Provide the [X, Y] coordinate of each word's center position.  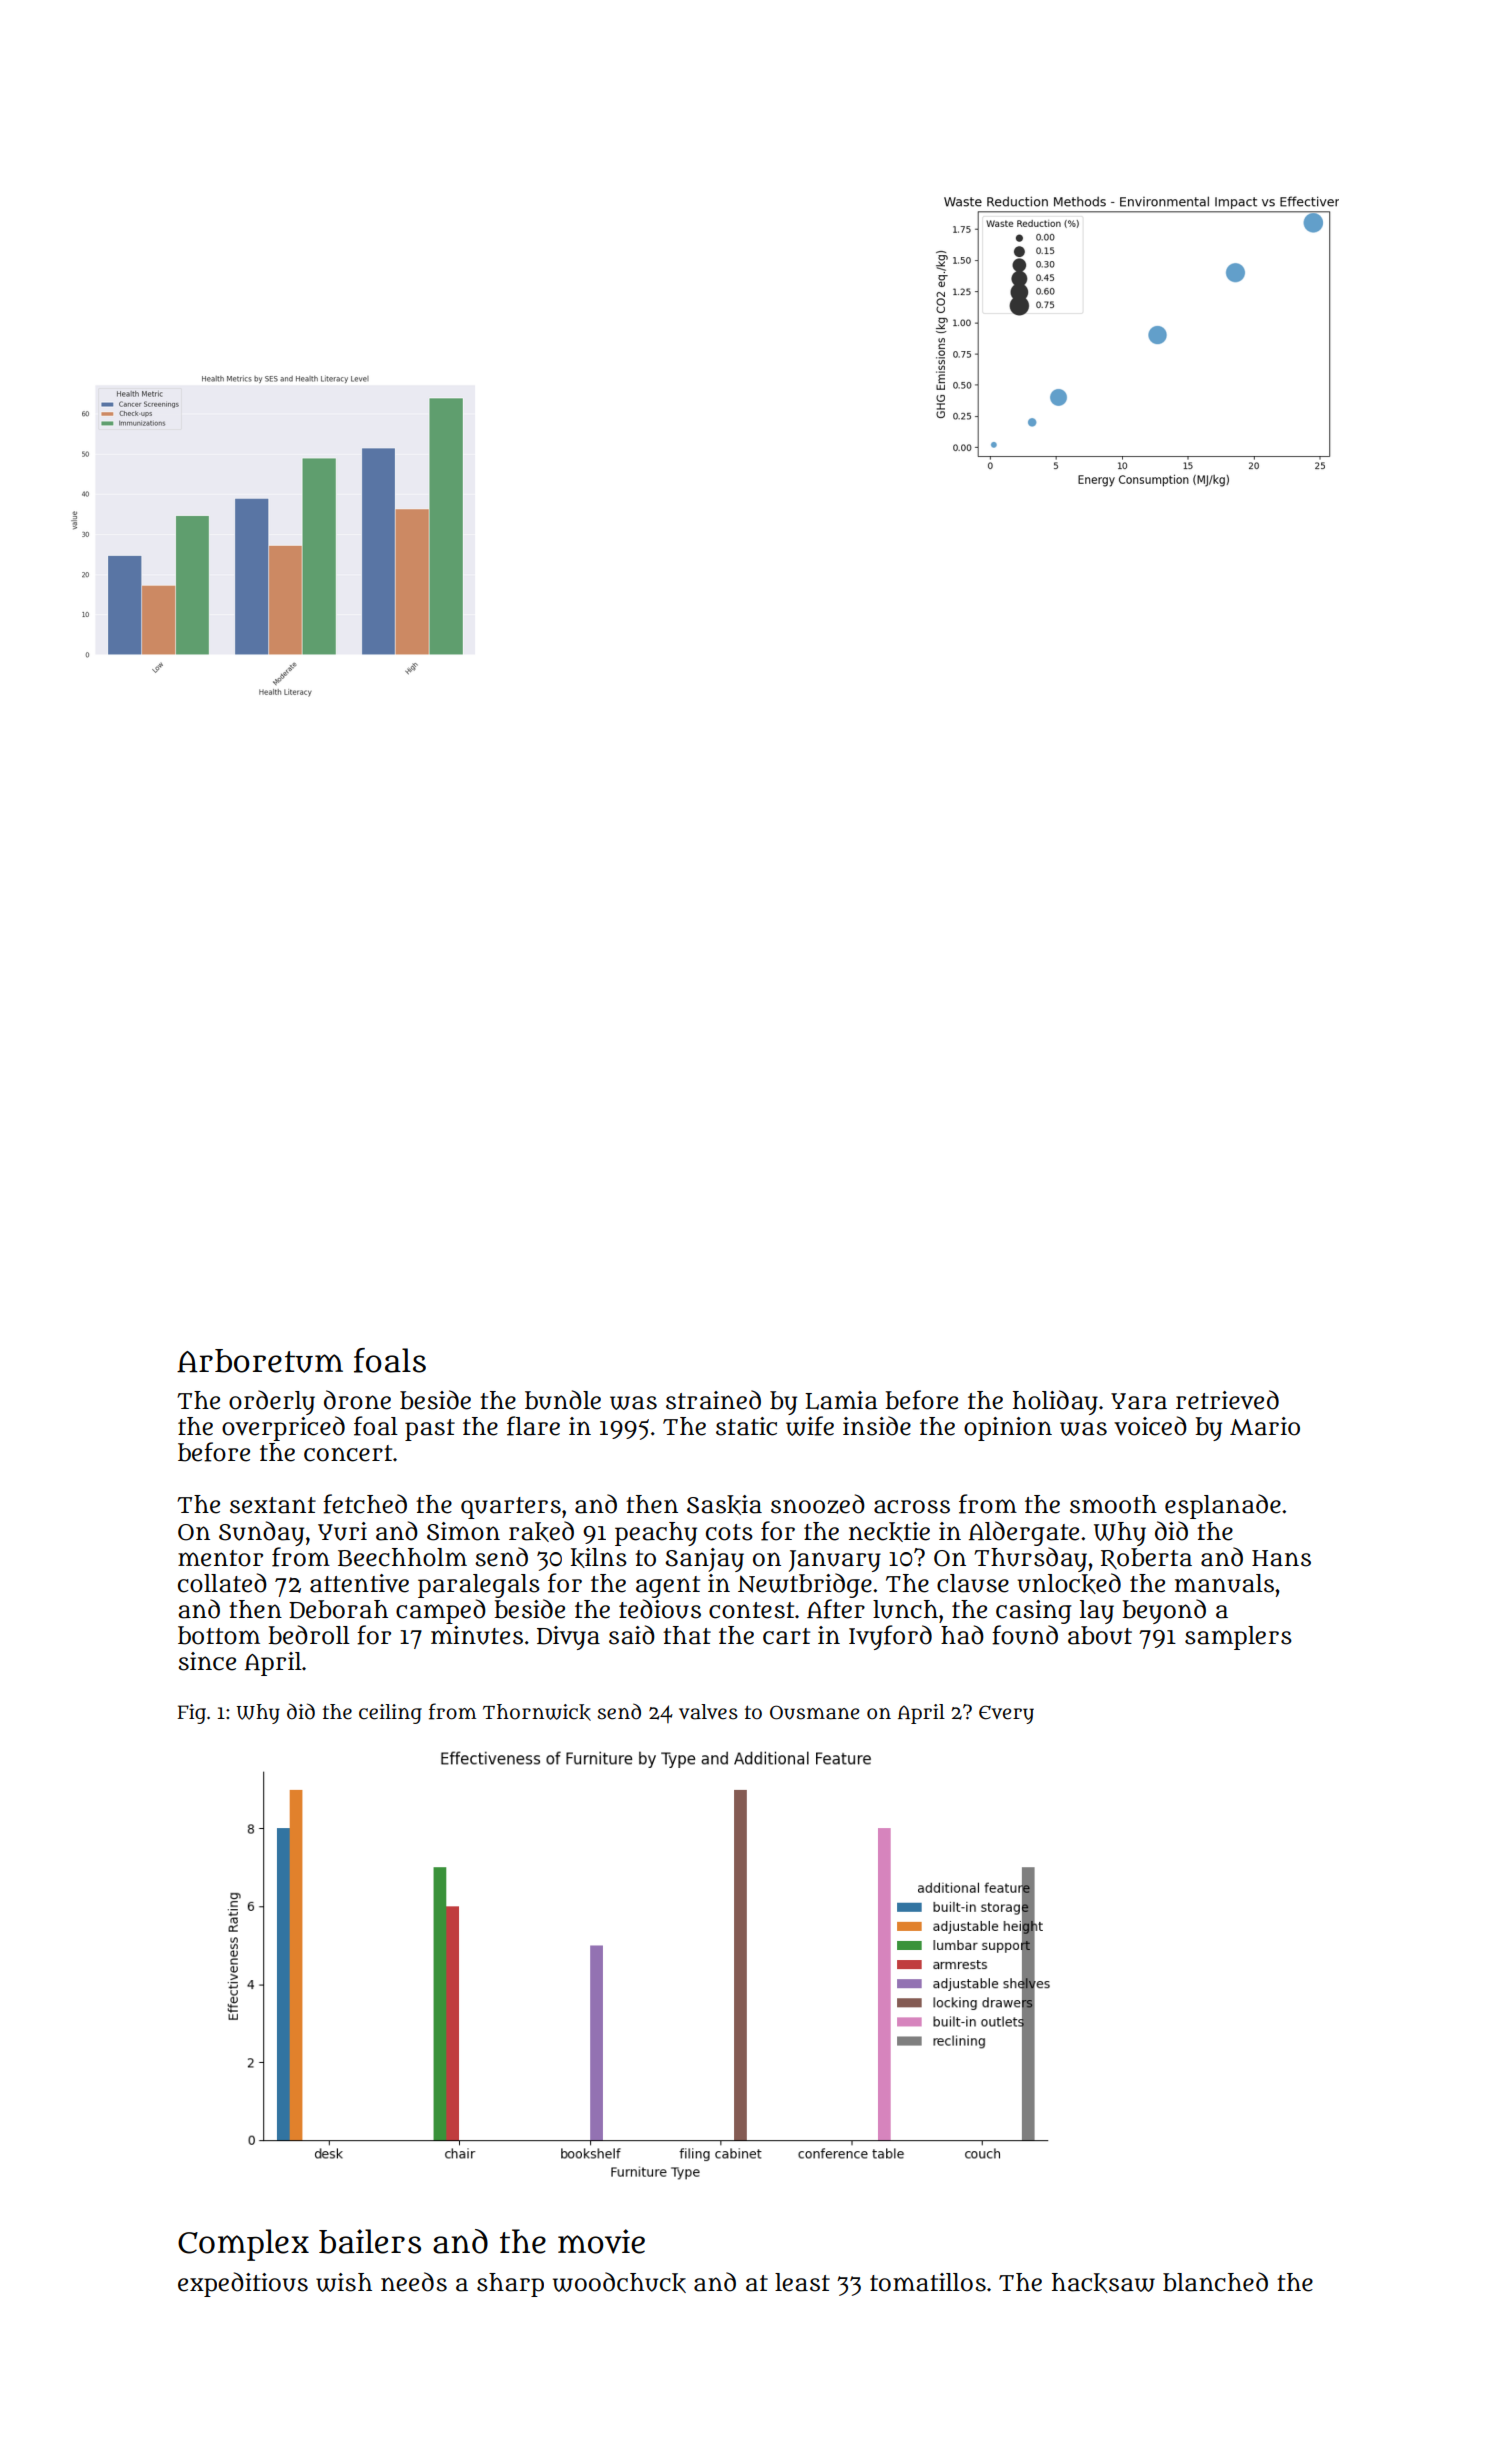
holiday [1055, 1402]
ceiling [390, 1714]
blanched [1215, 2282]
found [1025, 1635]
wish [344, 2282]
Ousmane [814, 1712]
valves [708, 1712]
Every [1006, 1714]
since [207, 1661]
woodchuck [619, 2282]
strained [713, 1400]
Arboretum [260, 1361]
